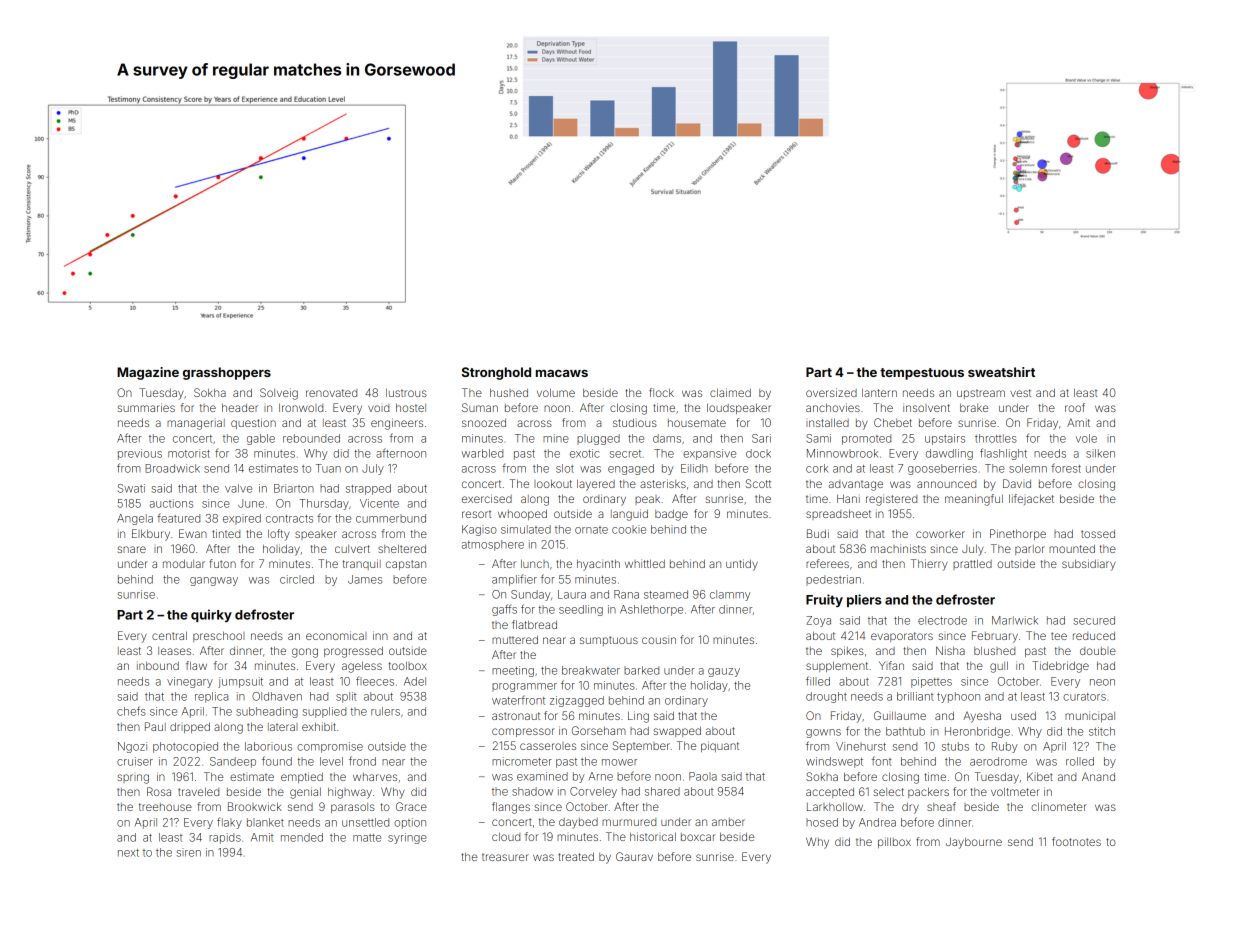 This screenshot has height=952, width=1233. What do you see at coordinates (879, 393) in the screenshot?
I see `lantern` at bounding box center [879, 393].
